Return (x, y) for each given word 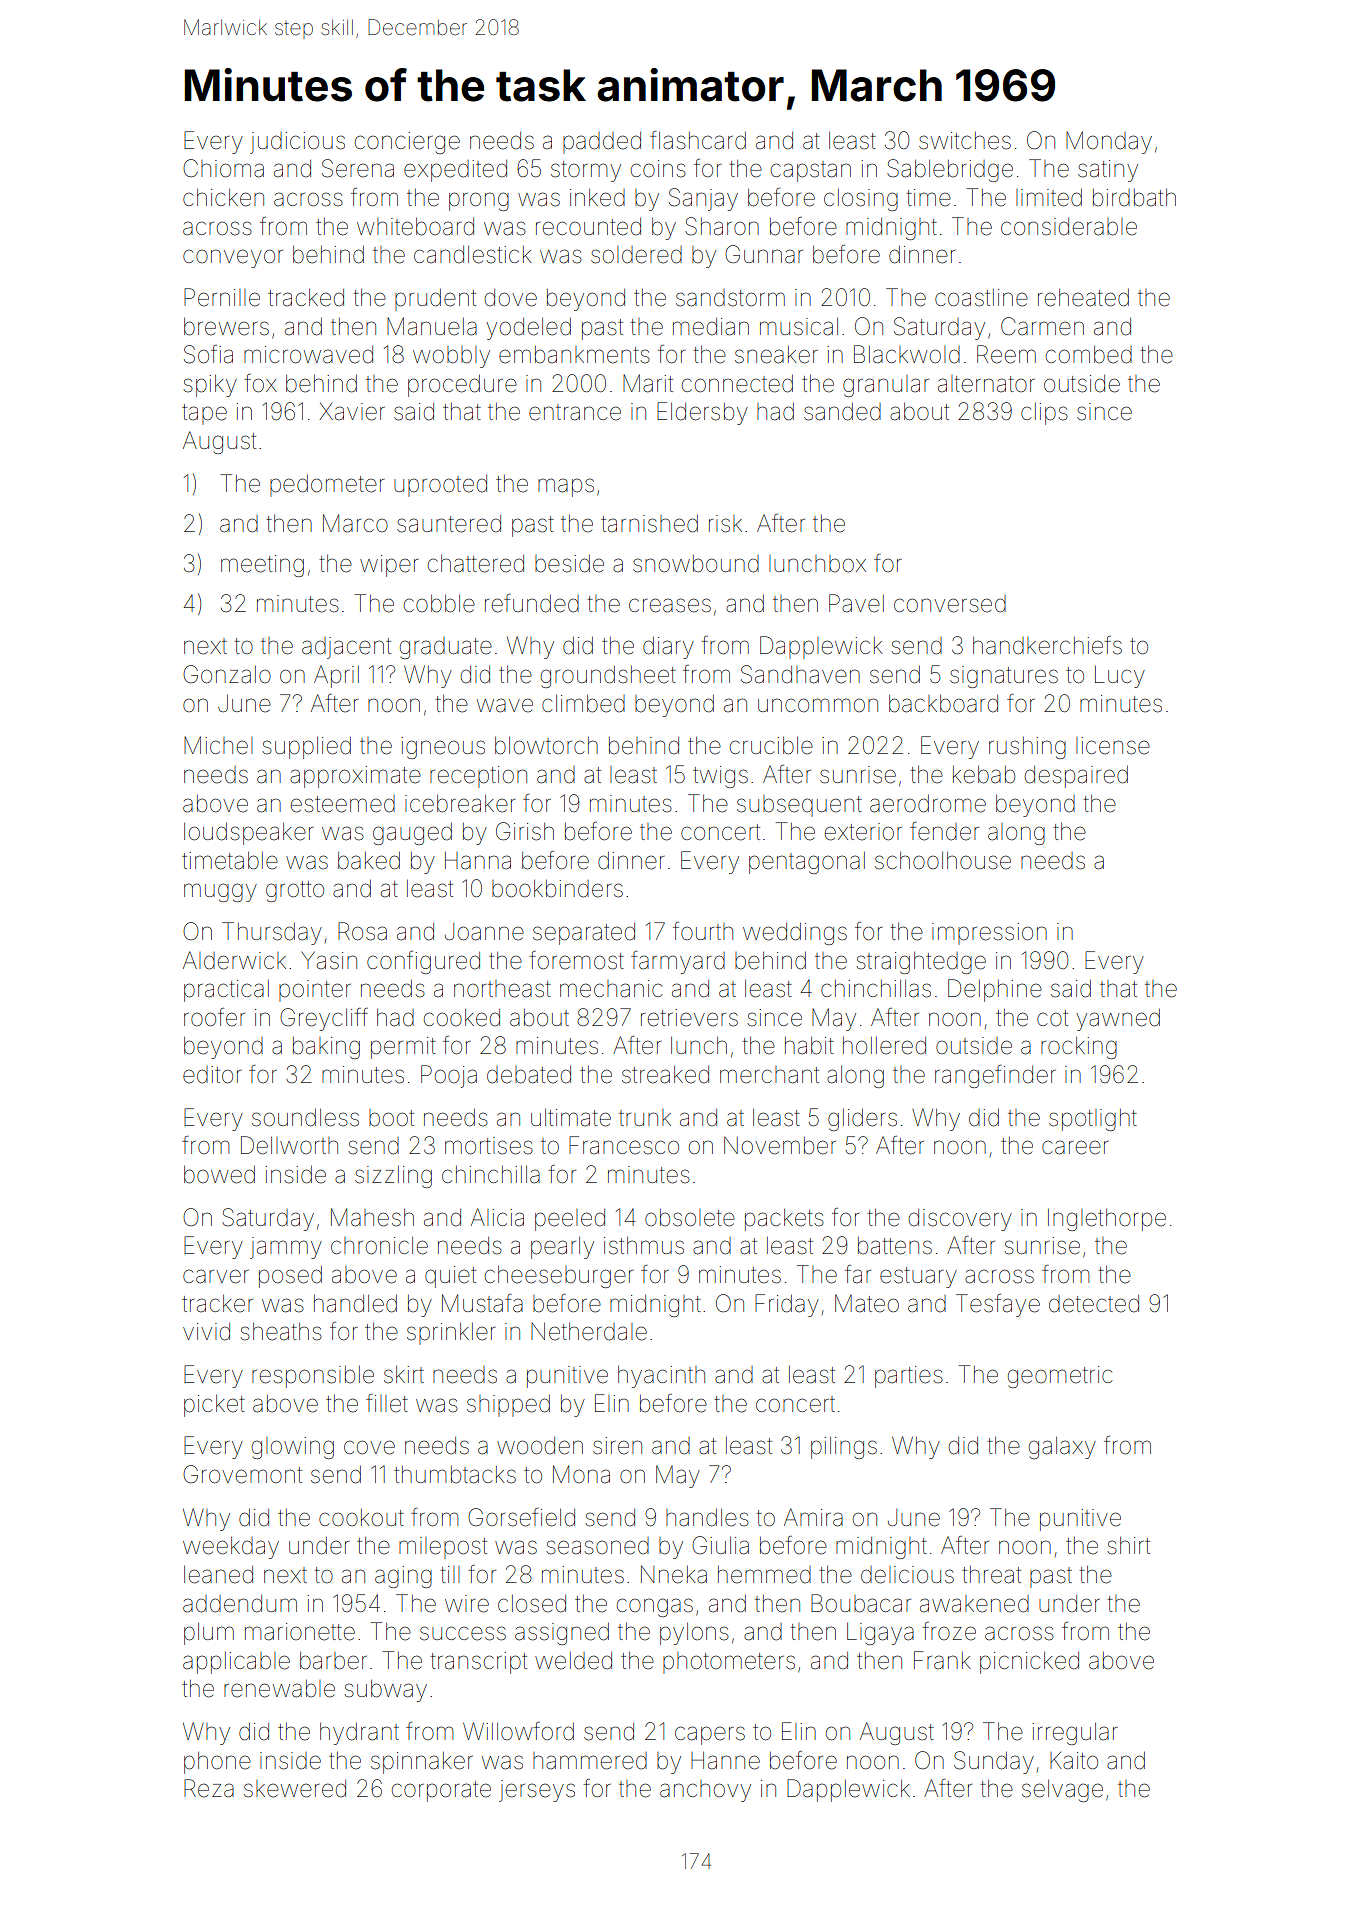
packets (784, 1220)
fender (944, 831)
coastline (981, 298)
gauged (412, 834)
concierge (407, 143)
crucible (771, 746)
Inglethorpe (1107, 1220)
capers (710, 1735)
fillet (387, 1403)
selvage (1062, 1791)
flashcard (698, 140)
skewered (295, 1789)
